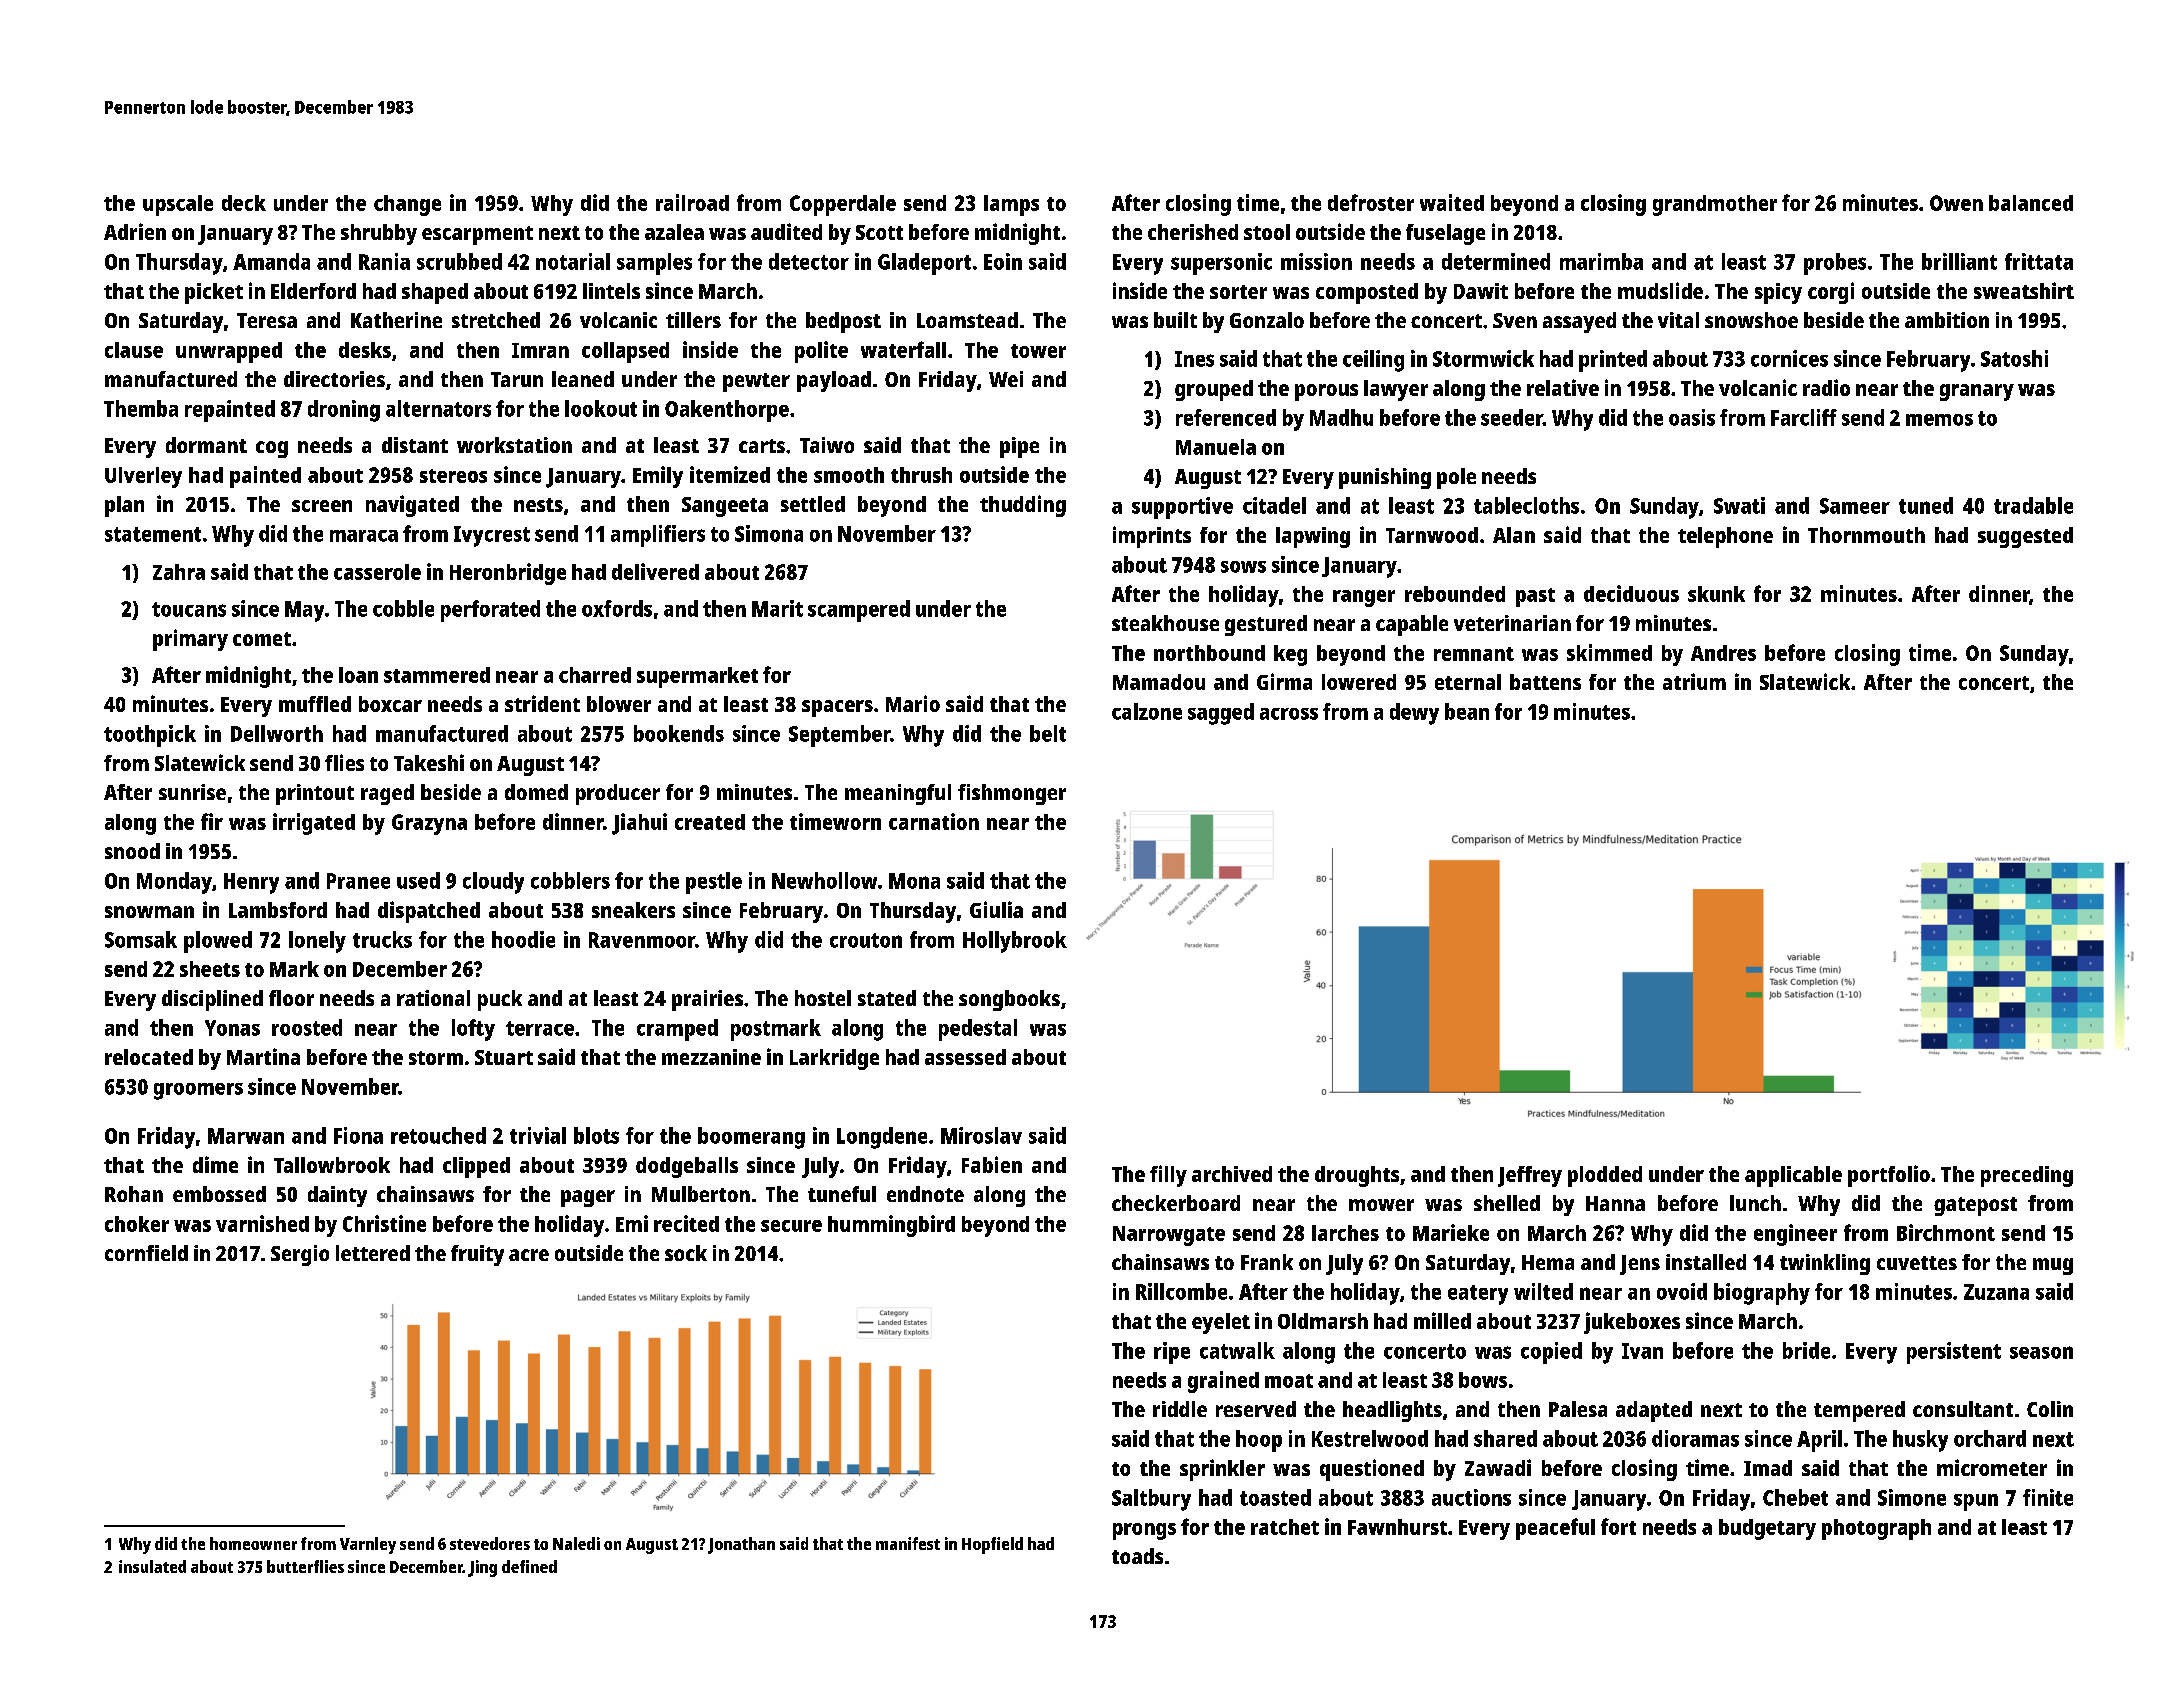 The width and height of the screenshot is (2178, 1683). What do you see at coordinates (529, 1566) in the screenshot?
I see `defined` at bounding box center [529, 1566].
